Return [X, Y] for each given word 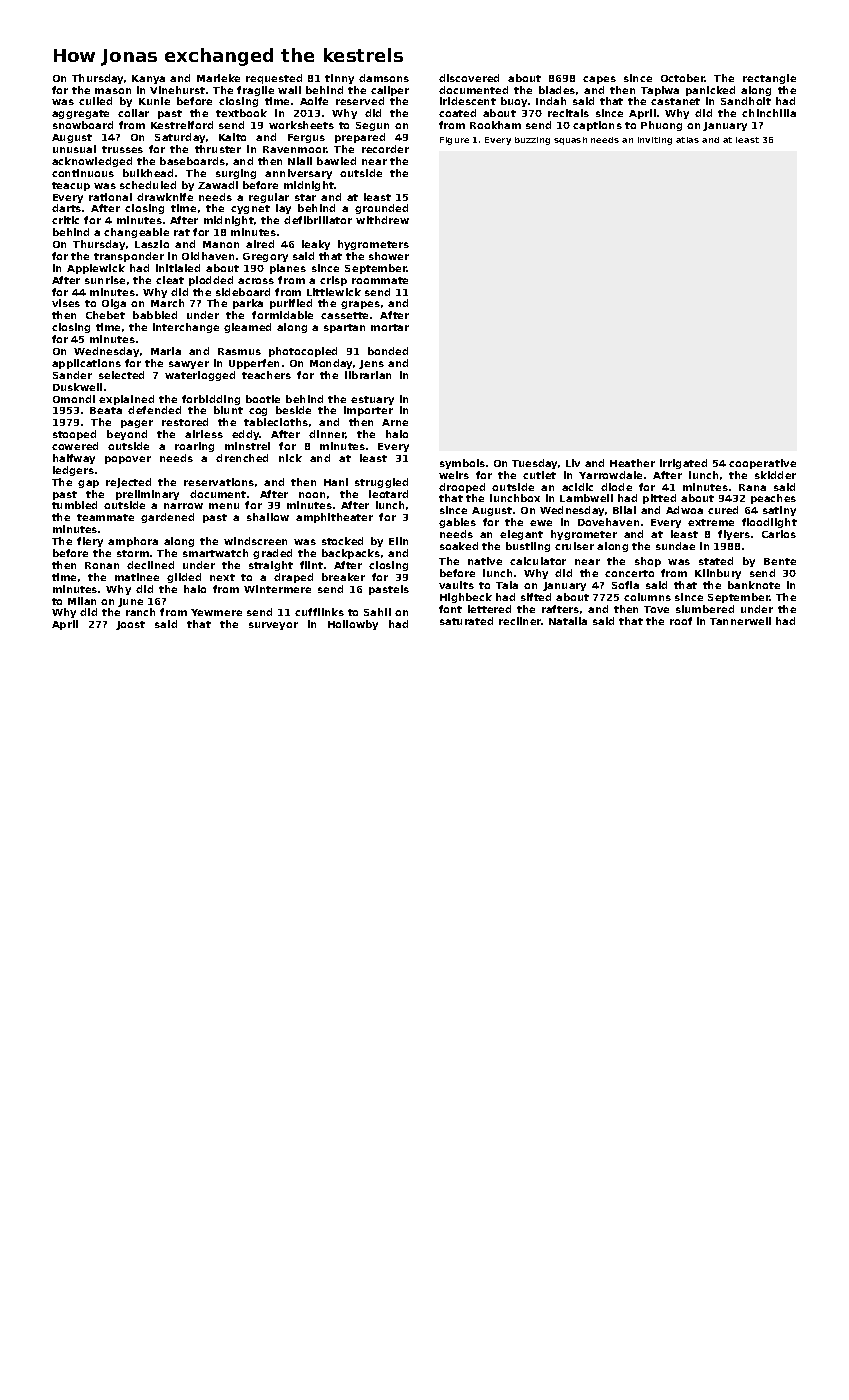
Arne [395, 422]
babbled [155, 315]
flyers [734, 535]
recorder [385, 149]
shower [389, 256]
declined [150, 565]
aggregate [80, 114]
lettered [489, 609]
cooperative [762, 464]
